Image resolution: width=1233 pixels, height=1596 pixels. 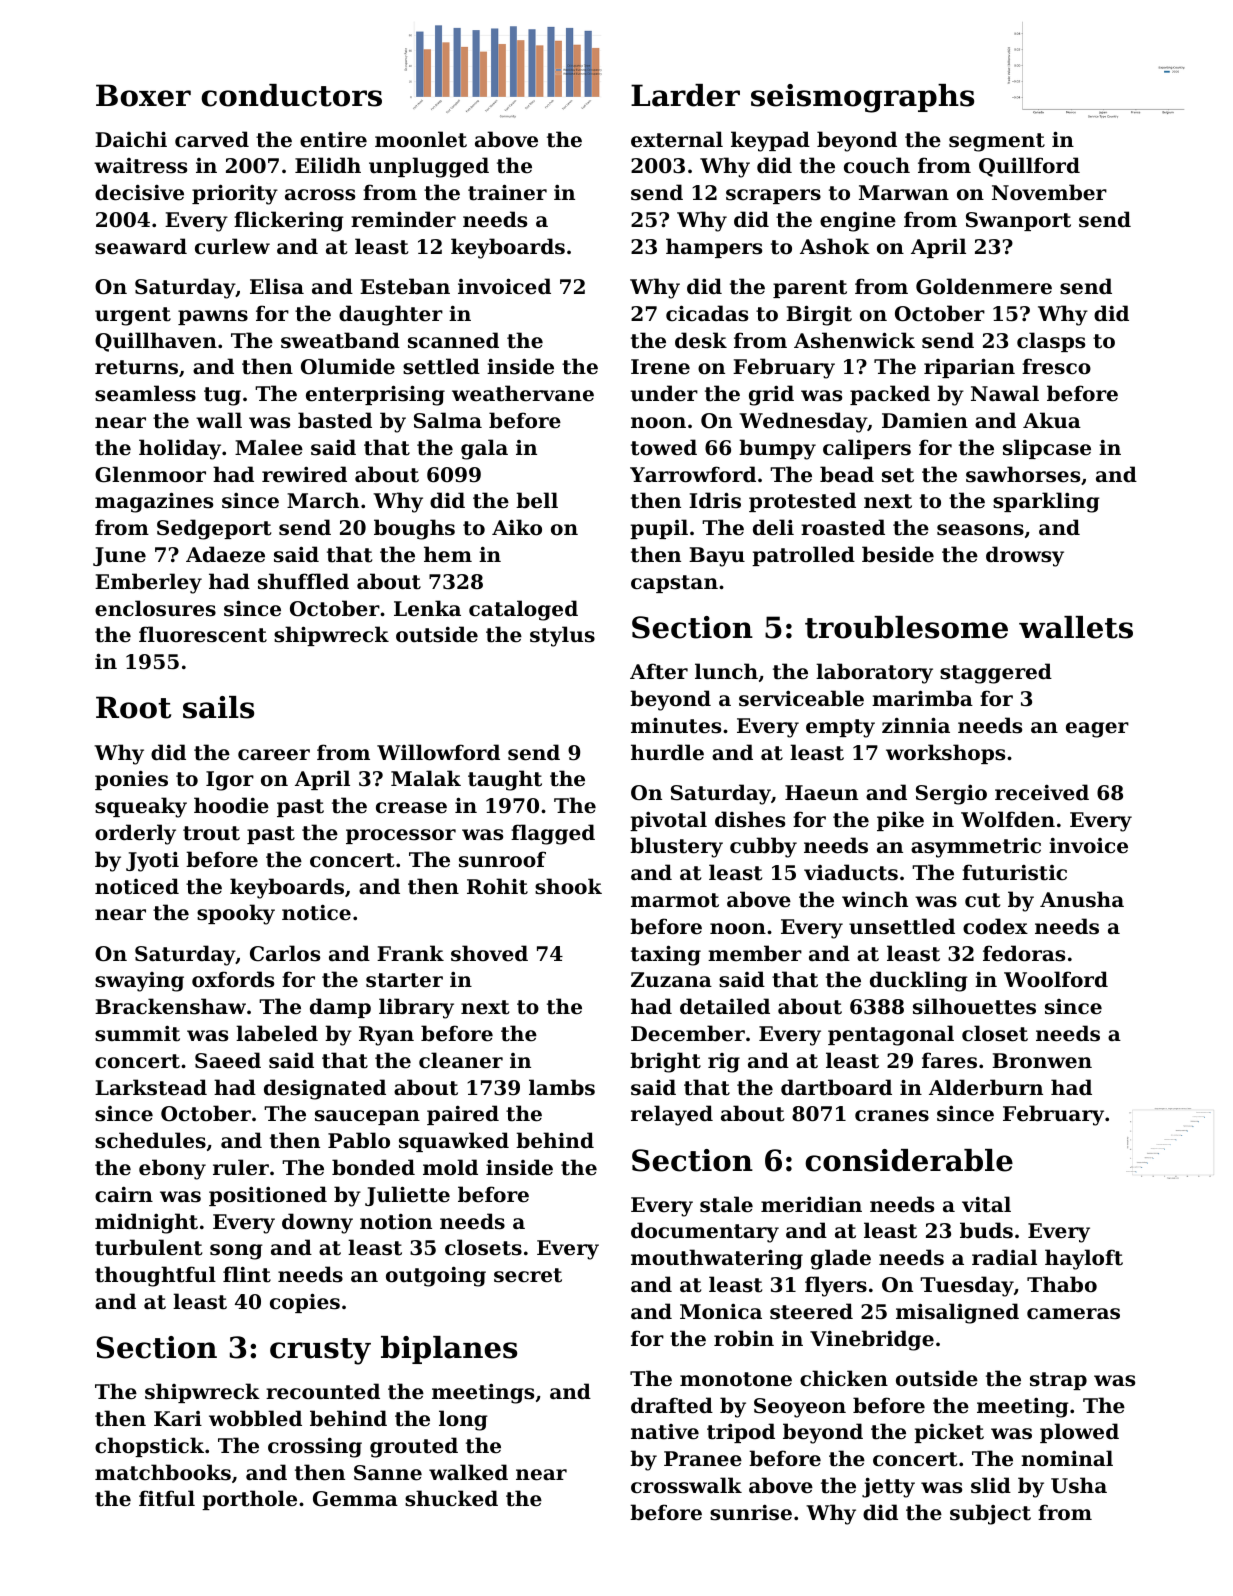 What do you see at coordinates (141, 246) in the document?
I see `seaward` at bounding box center [141, 246].
